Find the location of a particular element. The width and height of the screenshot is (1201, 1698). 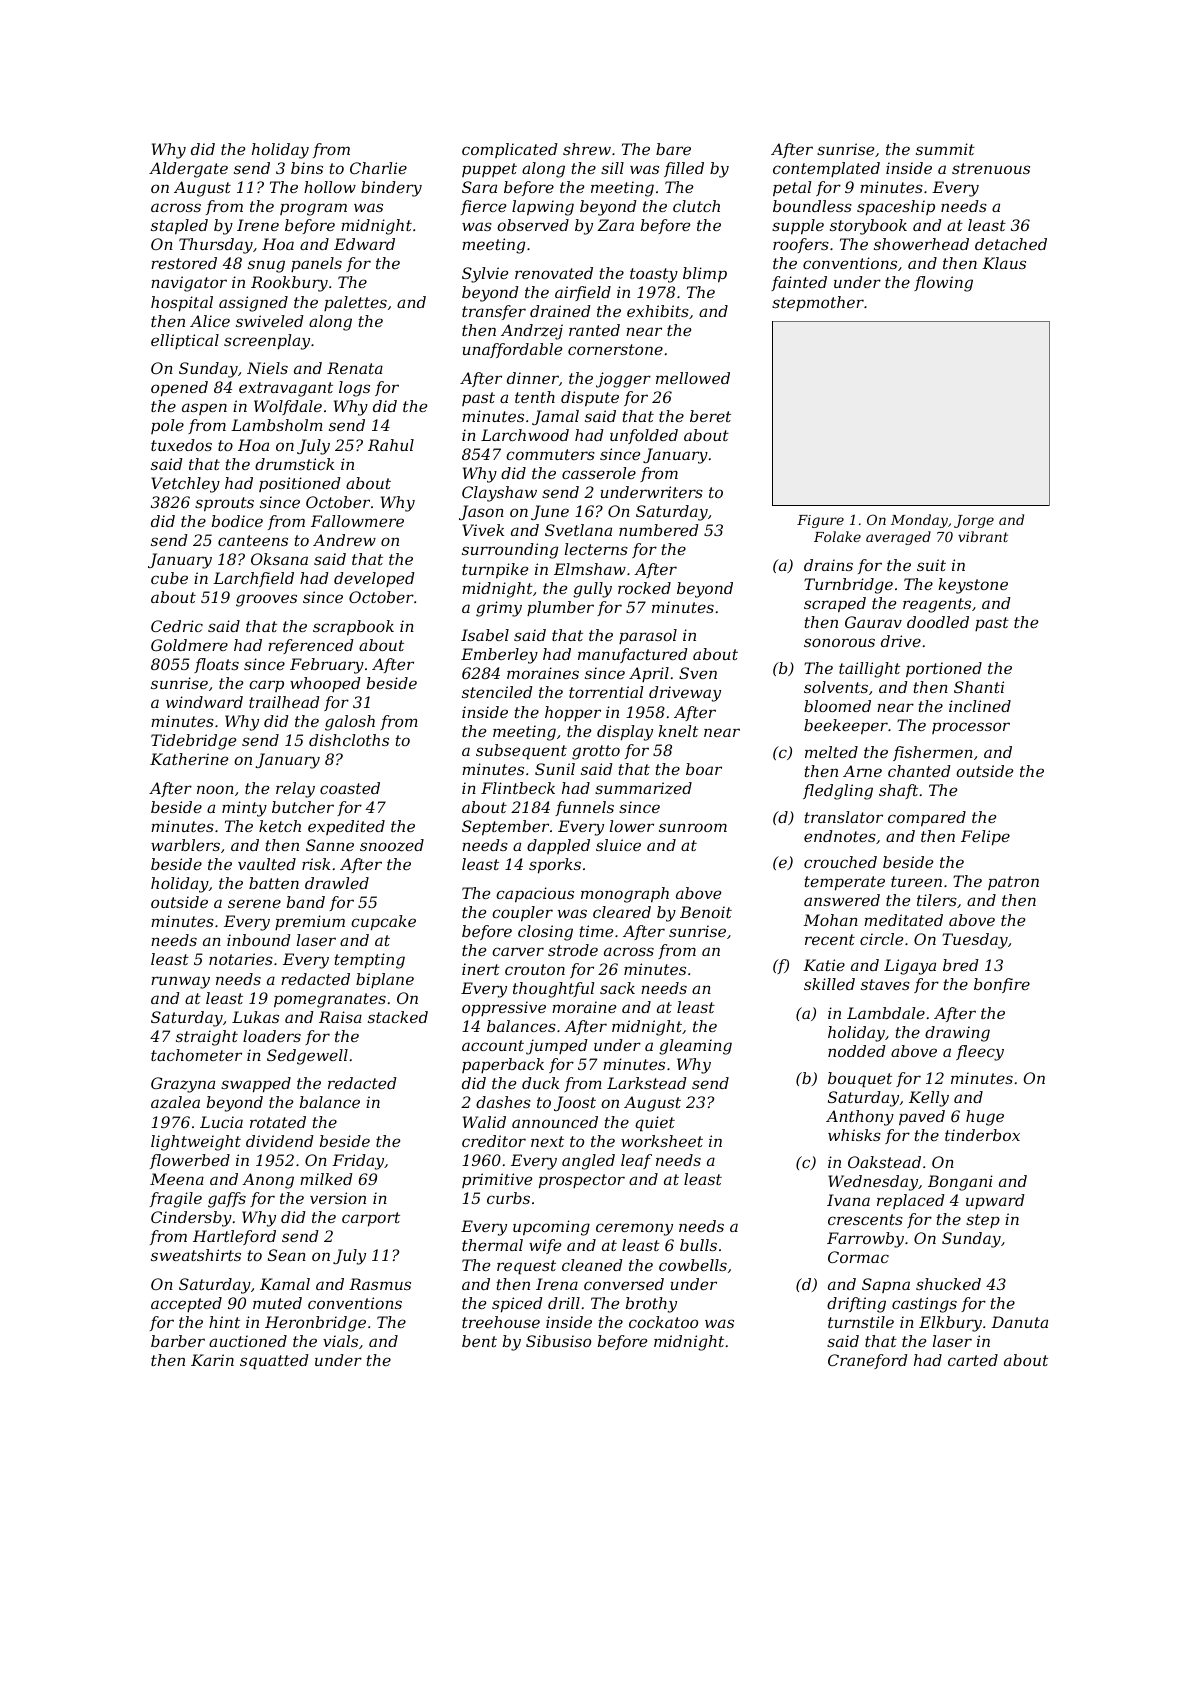

opened is located at coordinates (179, 389).
